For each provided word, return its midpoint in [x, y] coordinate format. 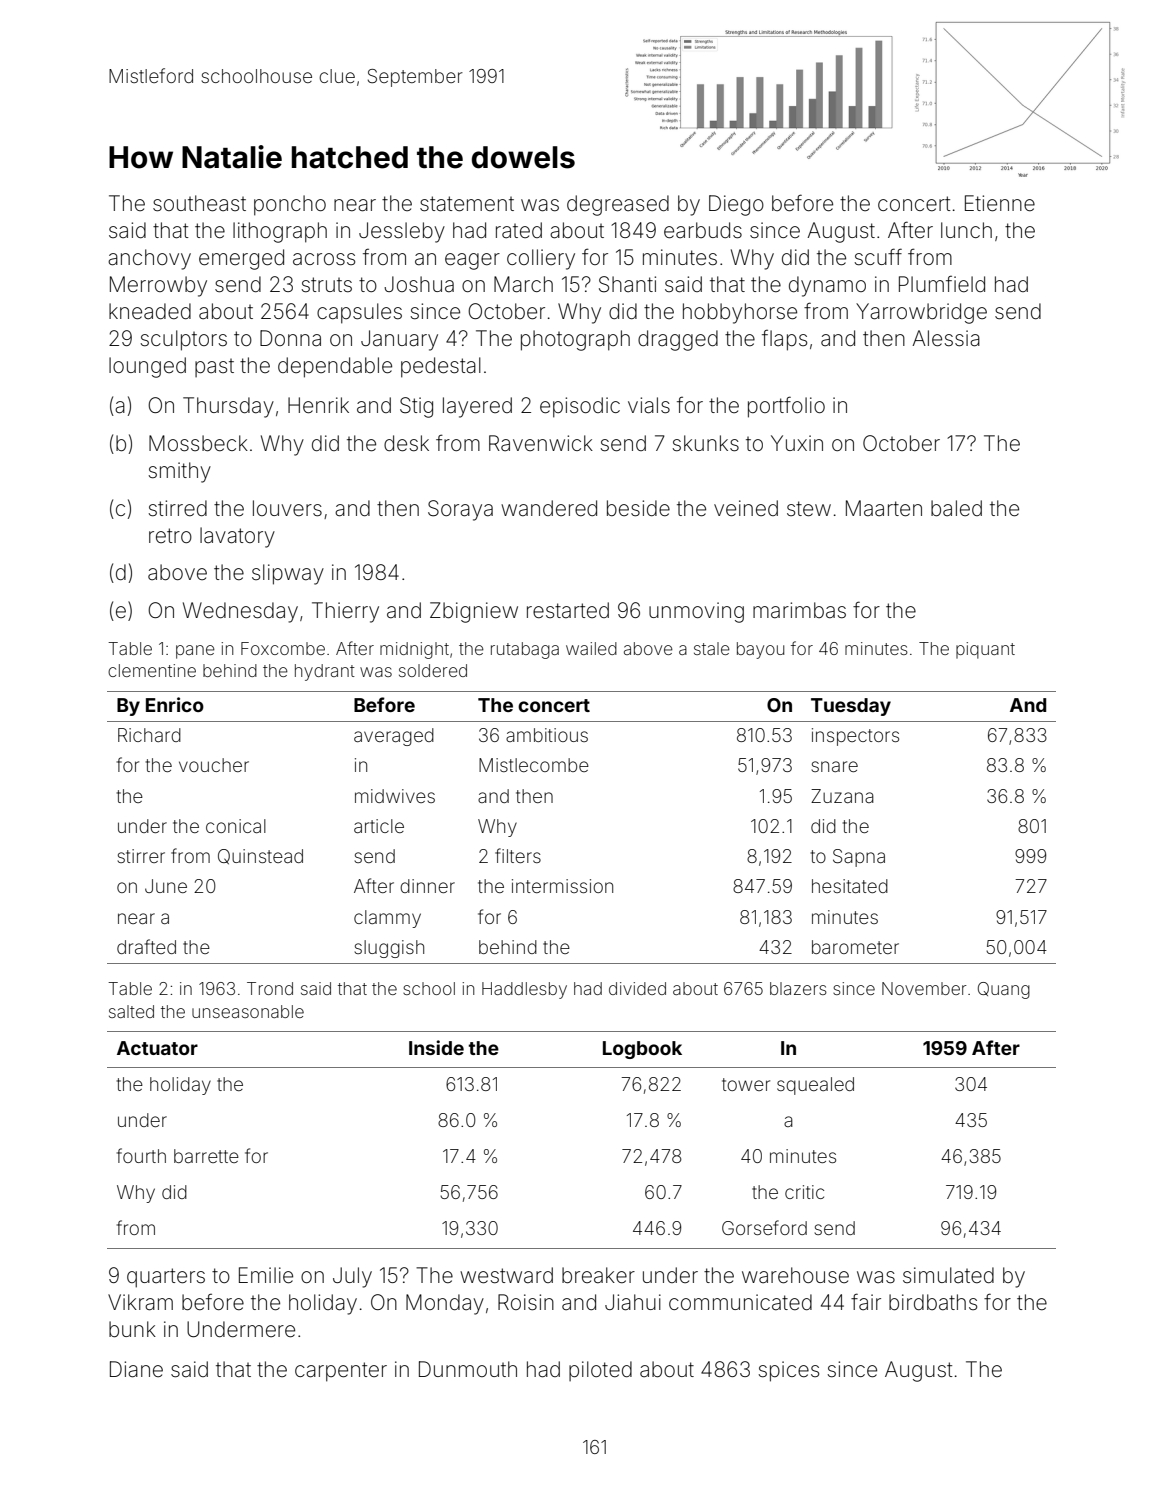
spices [789, 1371]
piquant [985, 650]
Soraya [460, 510]
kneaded [150, 311]
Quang [1004, 990]
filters [518, 855]
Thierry [345, 612]
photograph [575, 340]
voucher [214, 765]
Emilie [266, 1275]
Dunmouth [468, 1369]
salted [131, 1011]
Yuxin [797, 443]
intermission [562, 886]
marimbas [799, 610]
